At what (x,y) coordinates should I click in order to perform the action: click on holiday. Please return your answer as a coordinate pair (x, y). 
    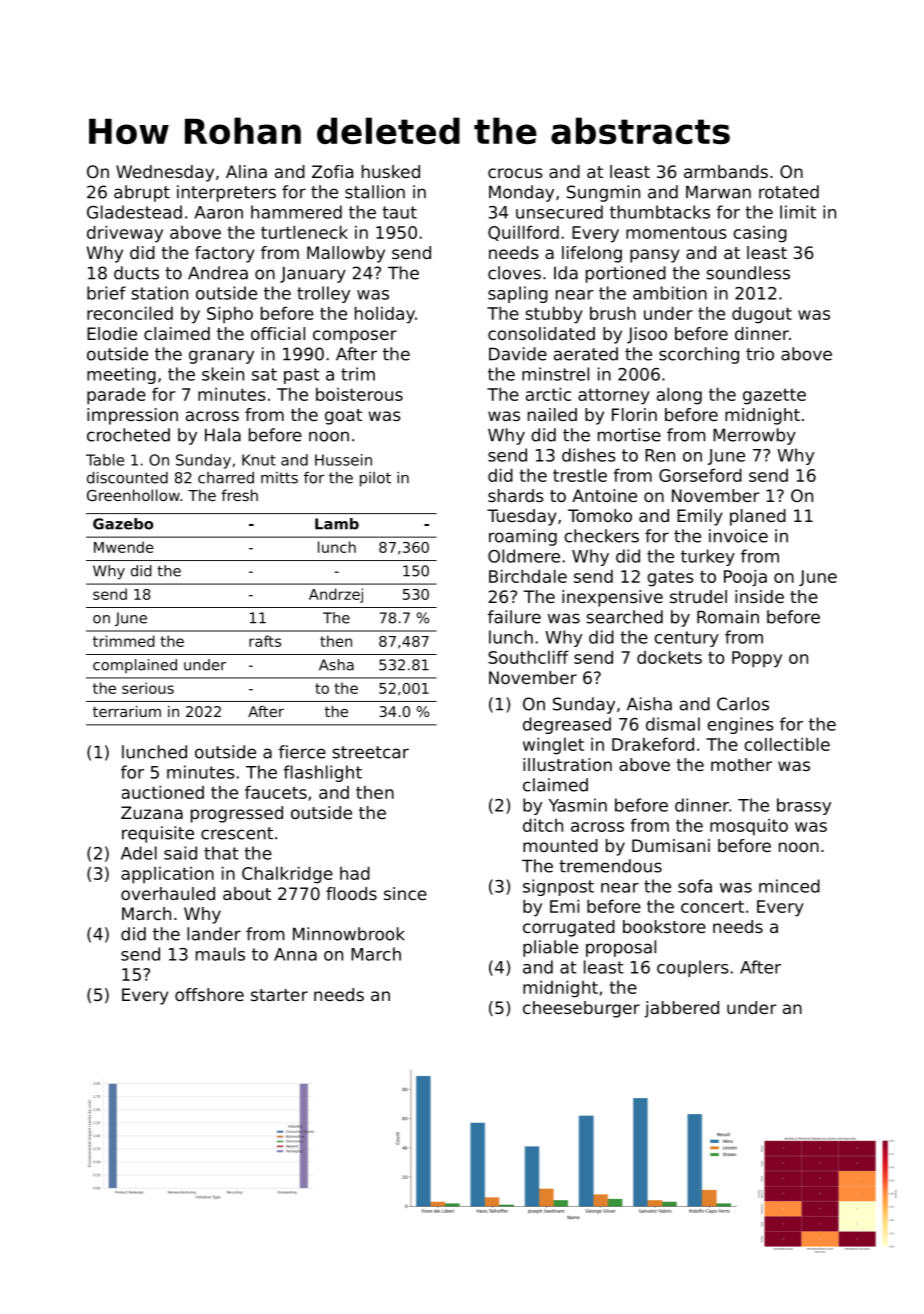
    Looking at the image, I should click on (385, 315).
